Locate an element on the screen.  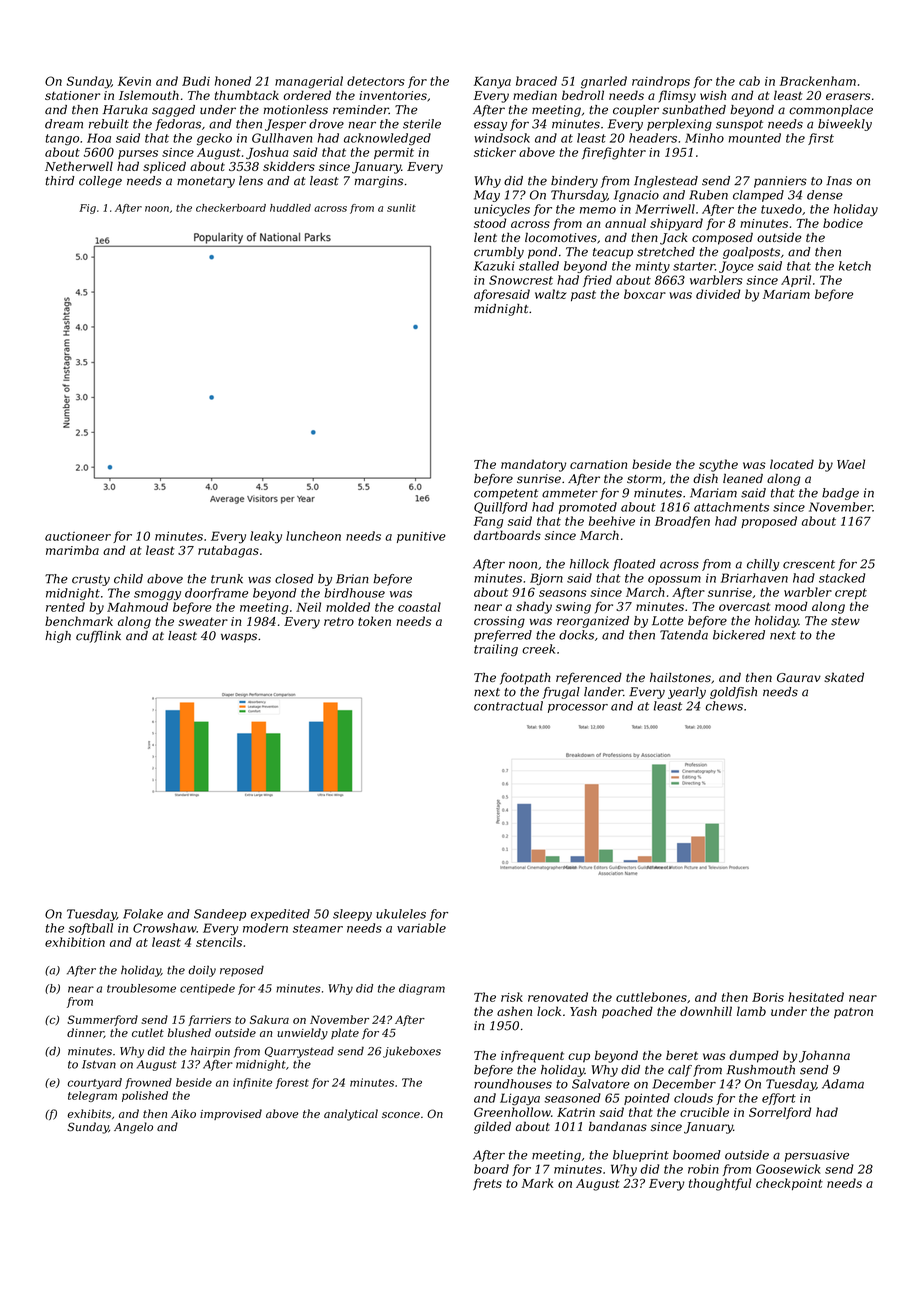
auctioneer is located at coordinates (78, 536).
